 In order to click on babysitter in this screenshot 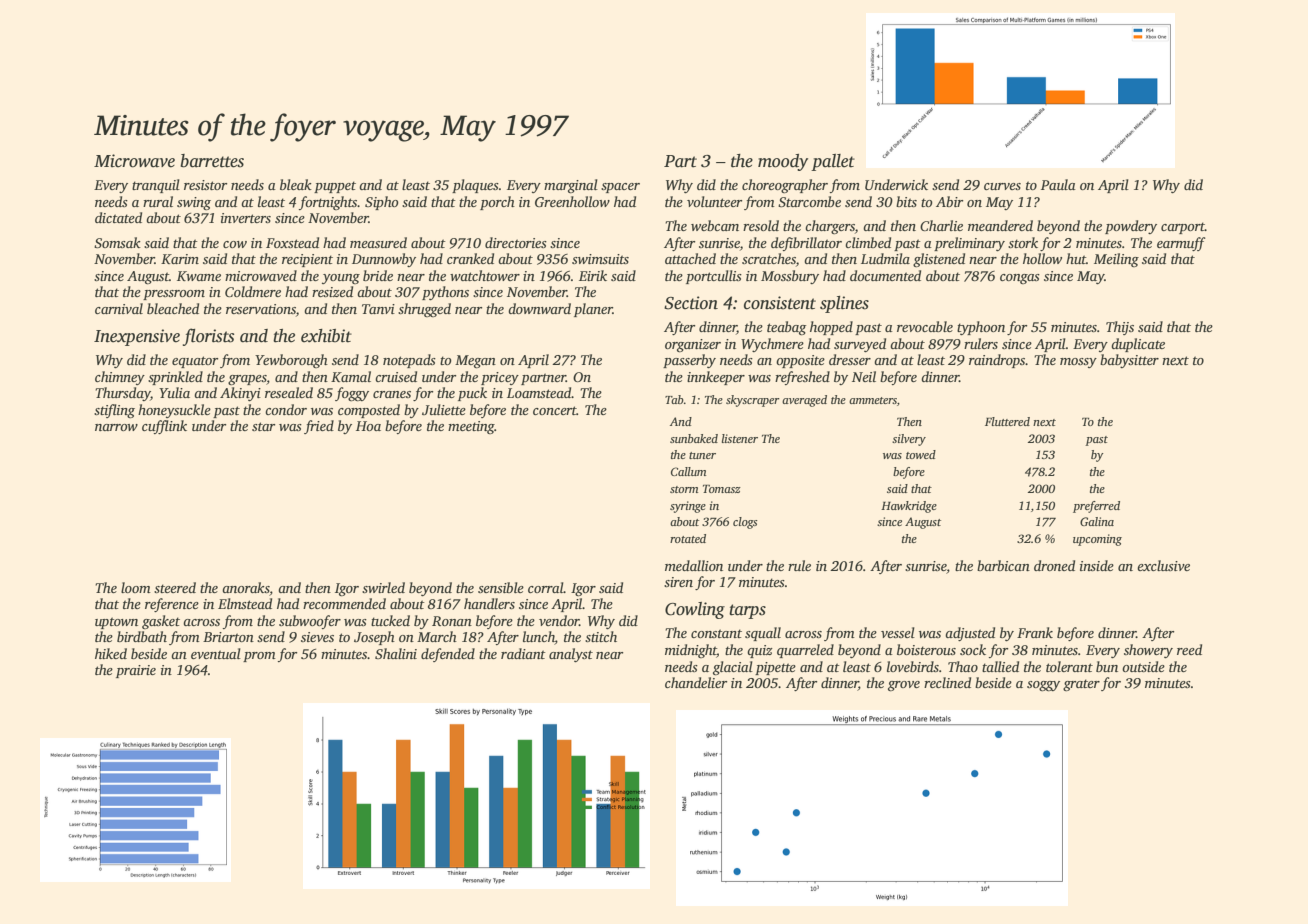, I will do `click(1129, 361)`.
